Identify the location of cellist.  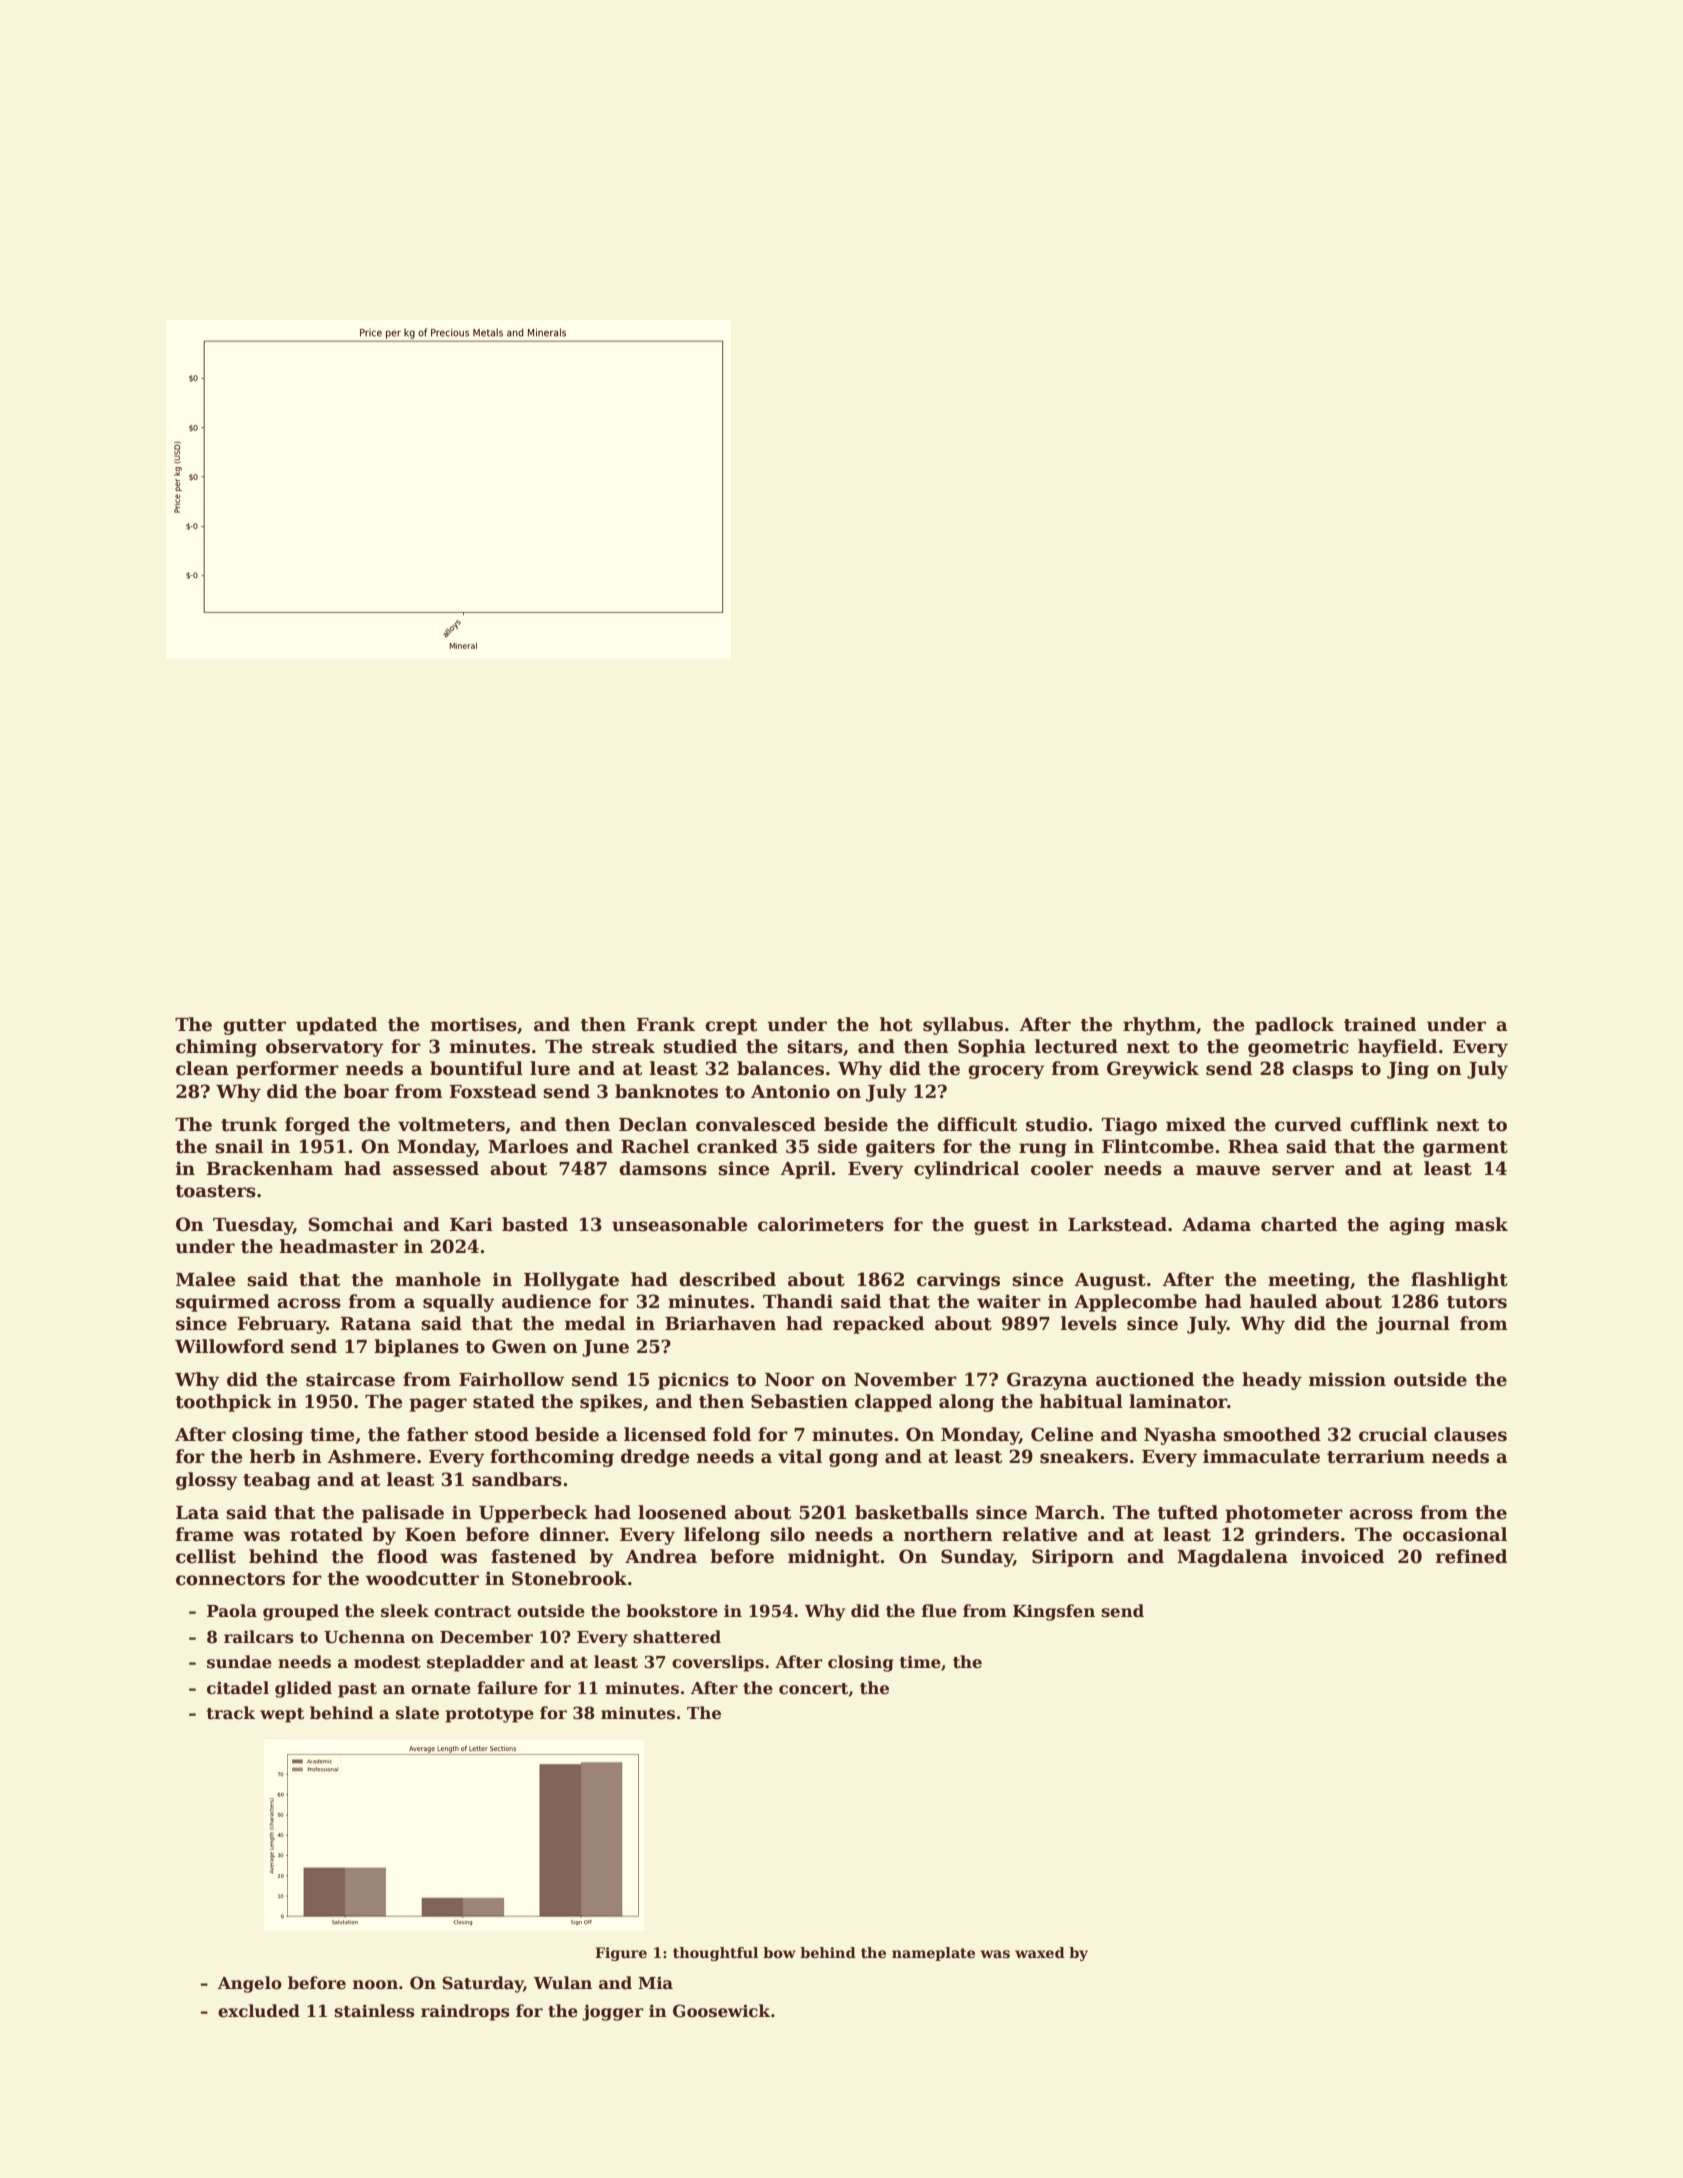
(206, 1556).
